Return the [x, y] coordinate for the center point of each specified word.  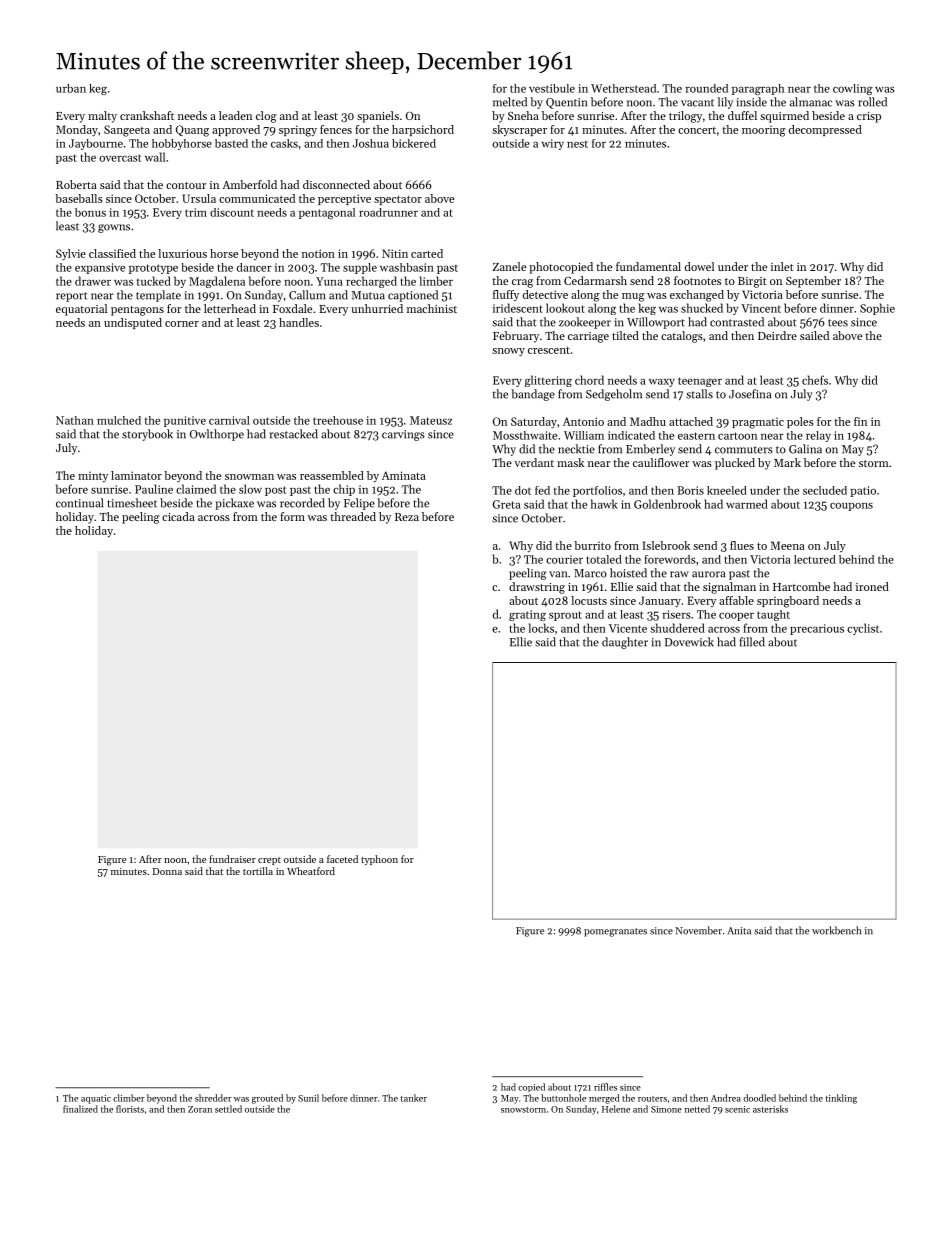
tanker [414, 1098]
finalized [80, 1109]
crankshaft [147, 115]
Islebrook [666, 545]
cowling [853, 89]
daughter [625, 643]
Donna [167, 871]
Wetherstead [623, 88]
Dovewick [689, 642]
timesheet [132, 503]
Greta [507, 504]
